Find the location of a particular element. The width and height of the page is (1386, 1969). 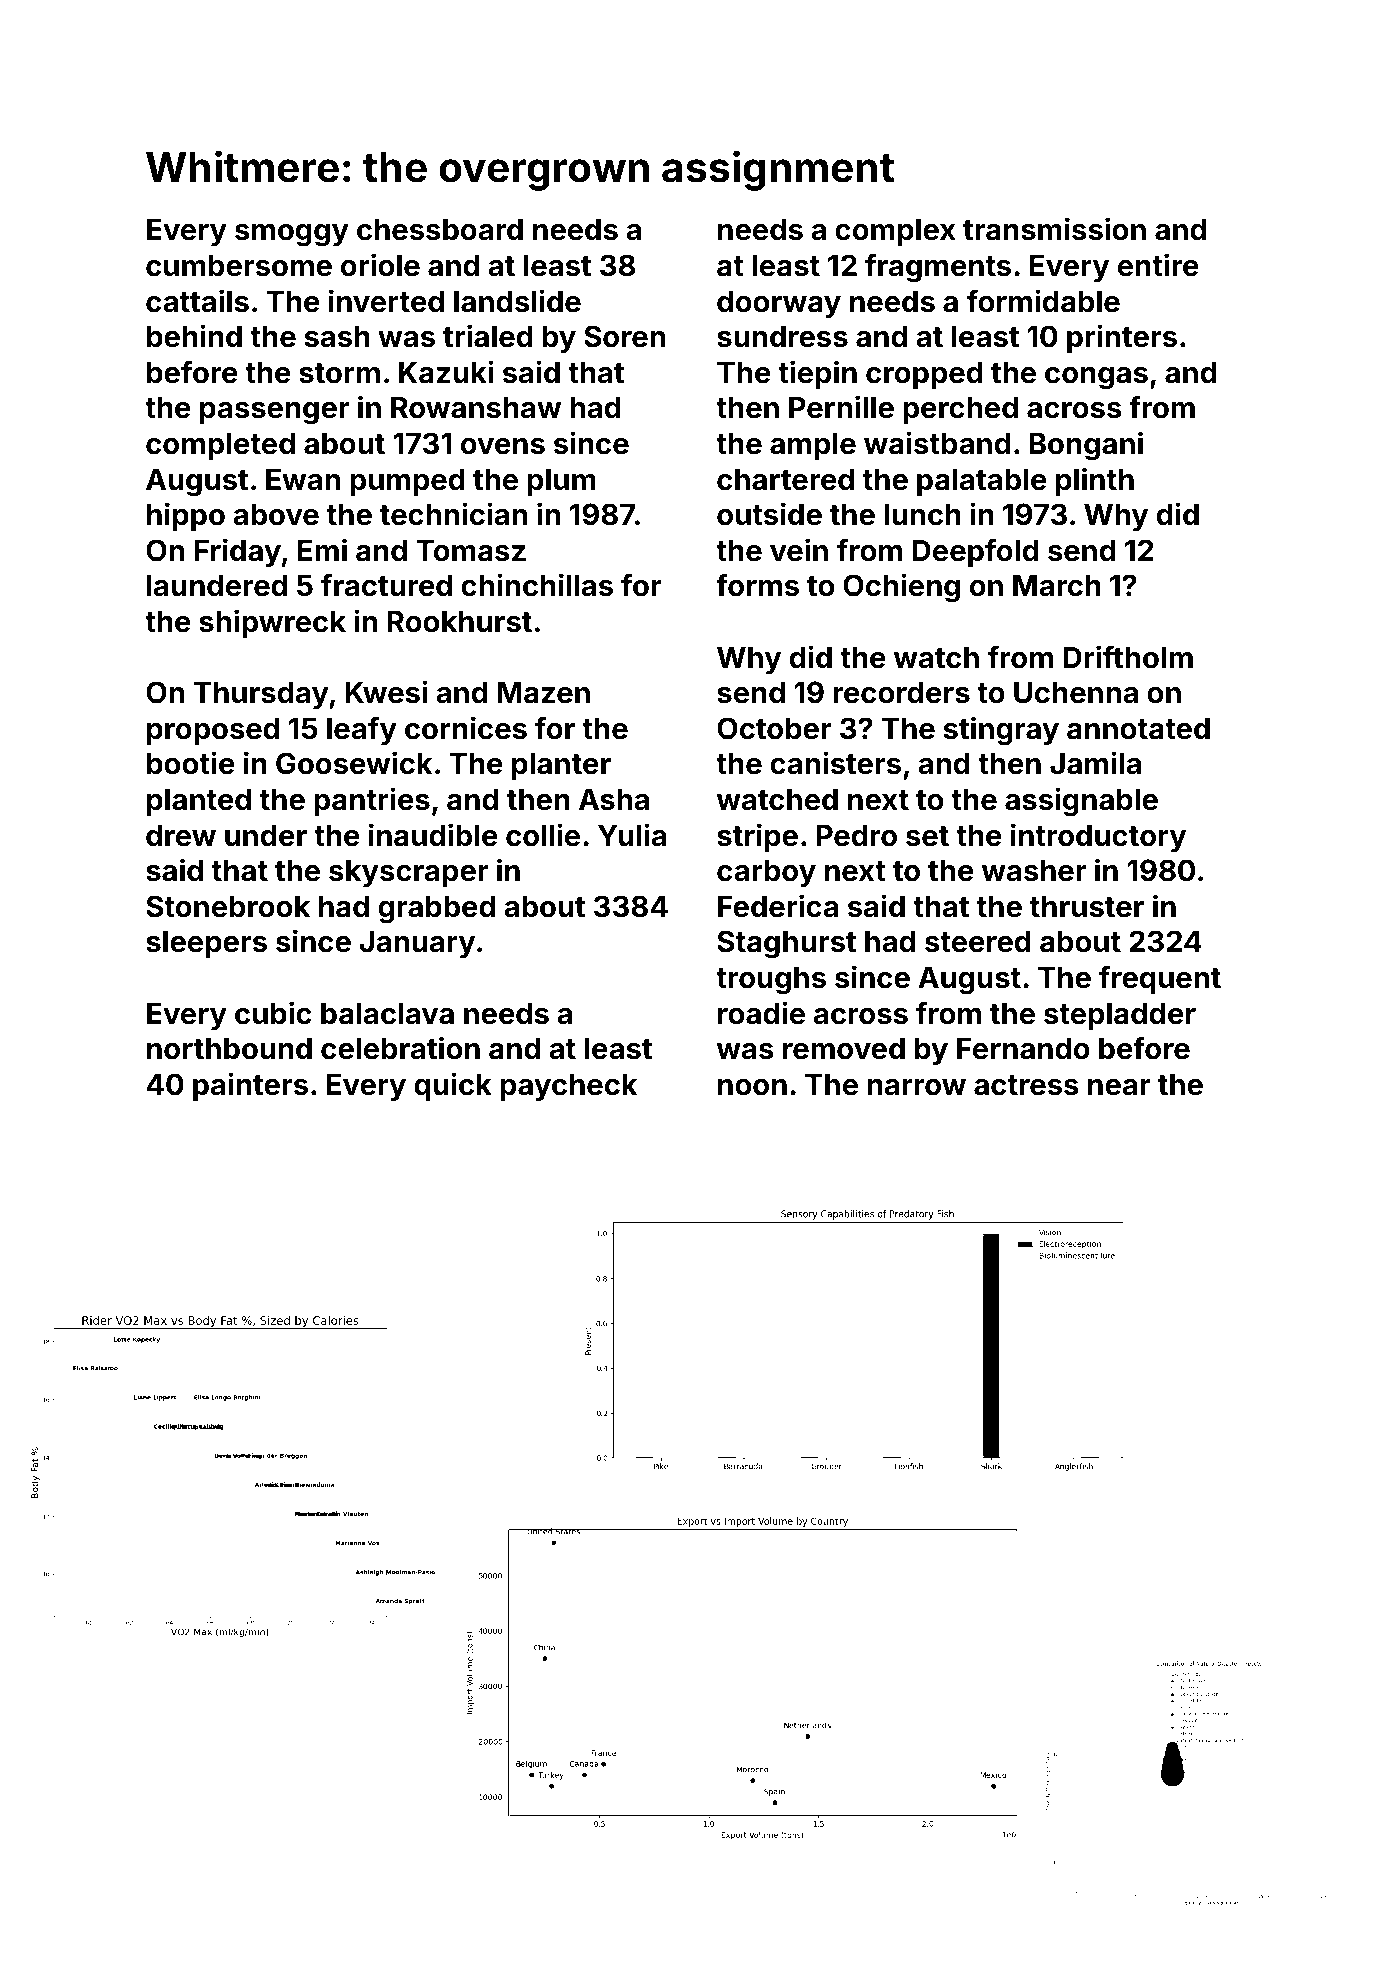

painters is located at coordinates (250, 1086).
